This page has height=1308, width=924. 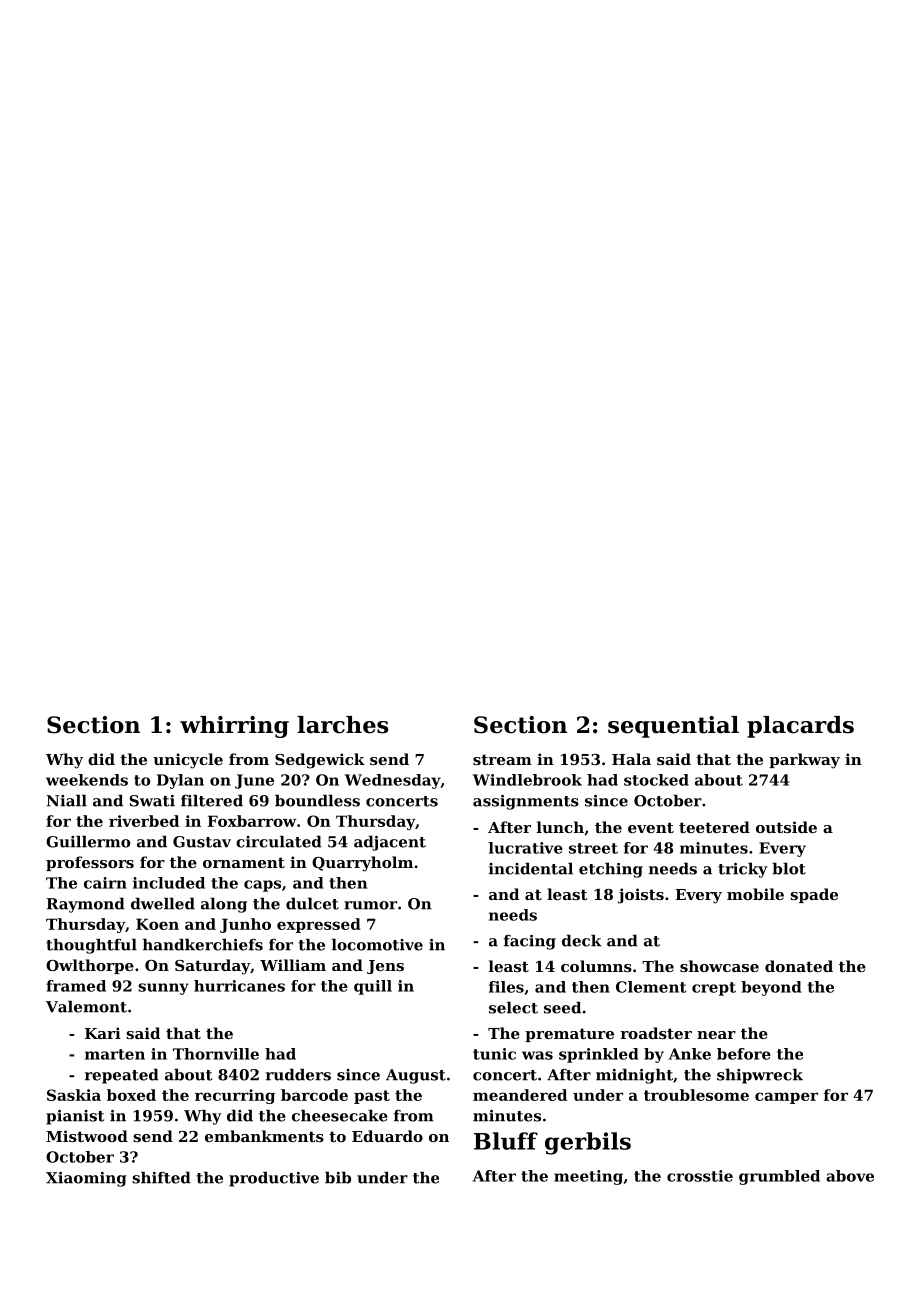 I want to click on meeting, so click(x=588, y=1177).
